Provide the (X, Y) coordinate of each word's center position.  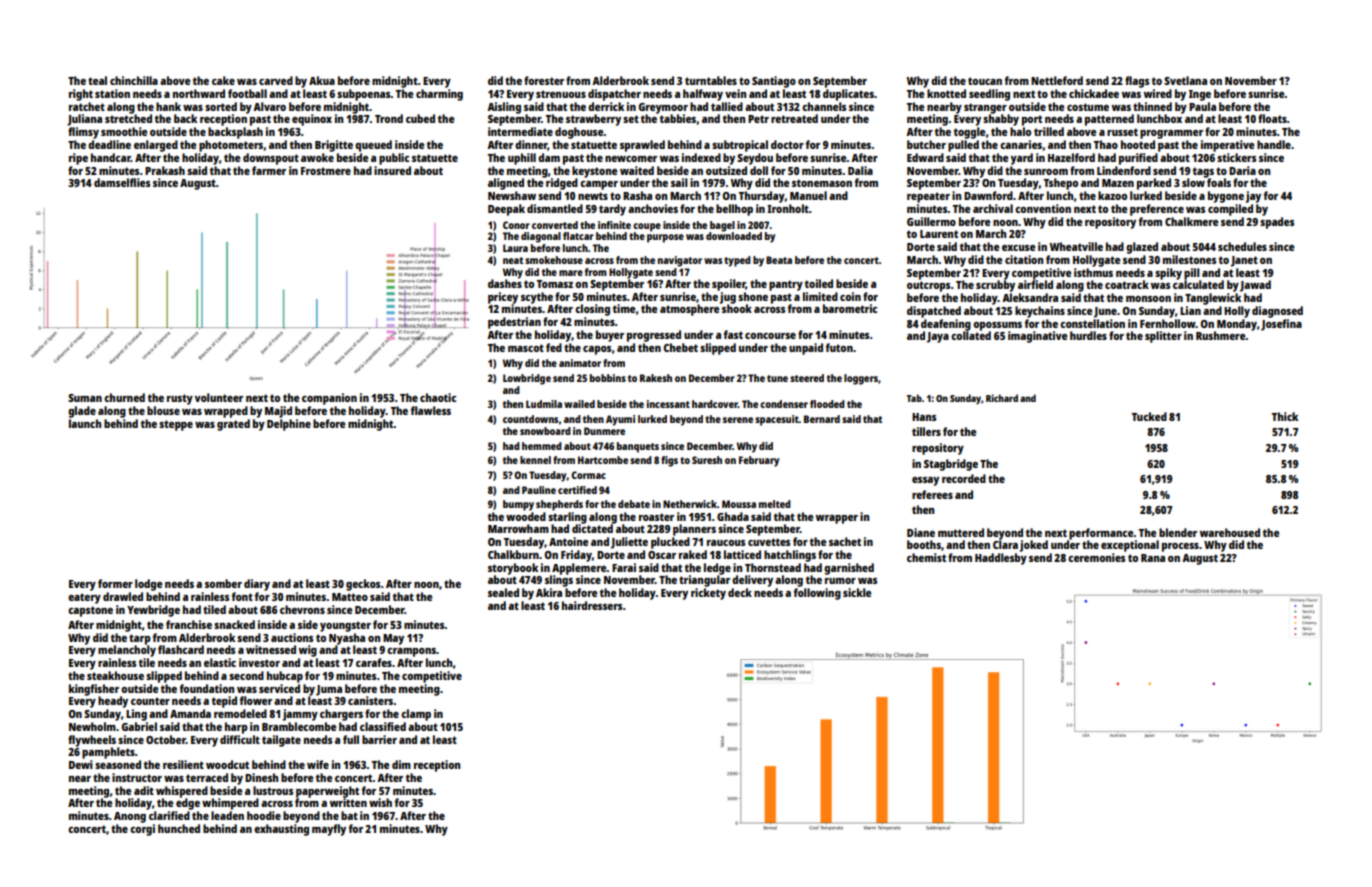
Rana (1153, 558)
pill (1192, 274)
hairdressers (592, 605)
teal (97, 80)
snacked (234, 624)
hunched (179, 828)
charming (439, 95)
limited (820, 296)
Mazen (1118, 183)
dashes (505, 283)
